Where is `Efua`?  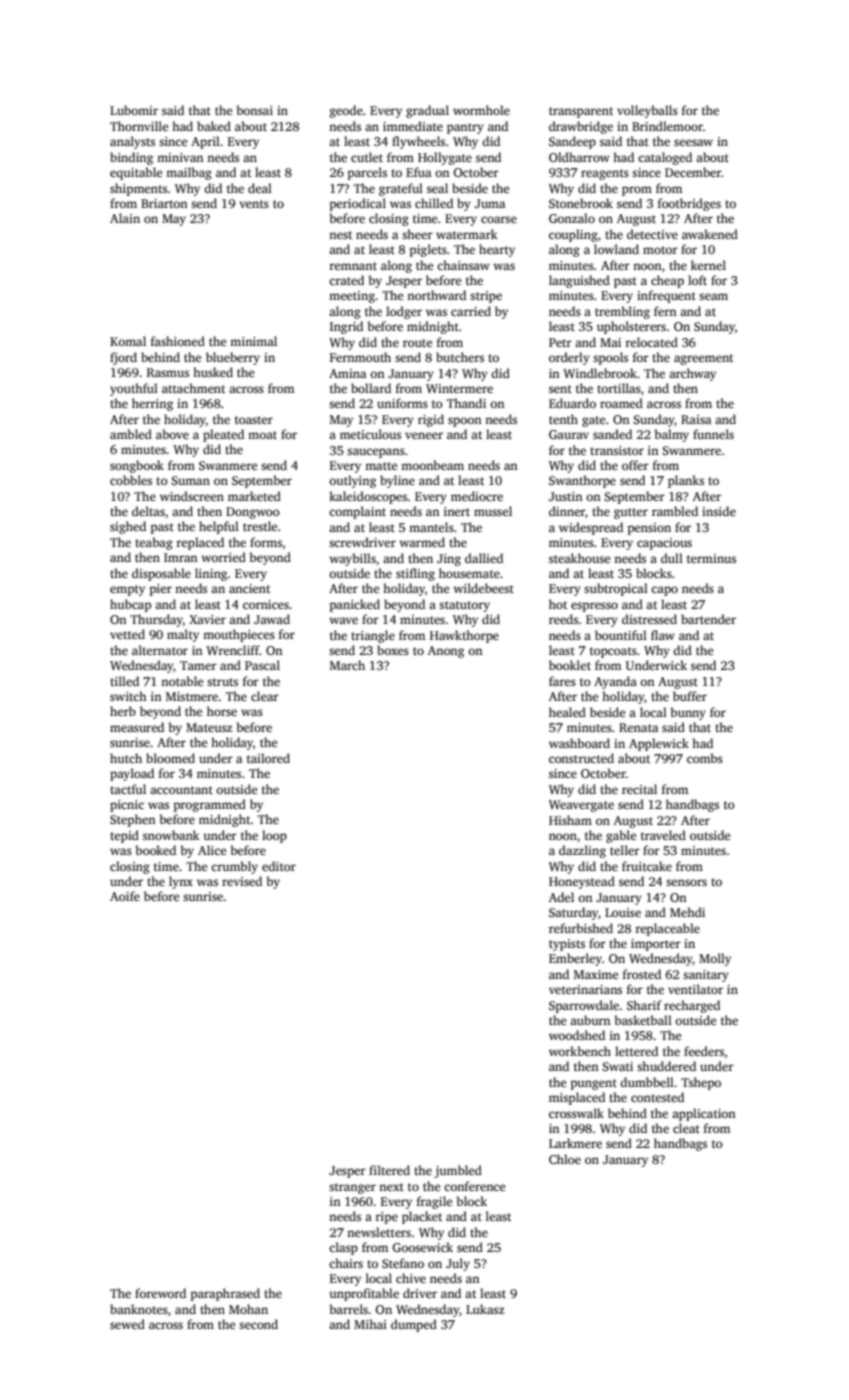 Efua is located at coordinates (418, 172).
